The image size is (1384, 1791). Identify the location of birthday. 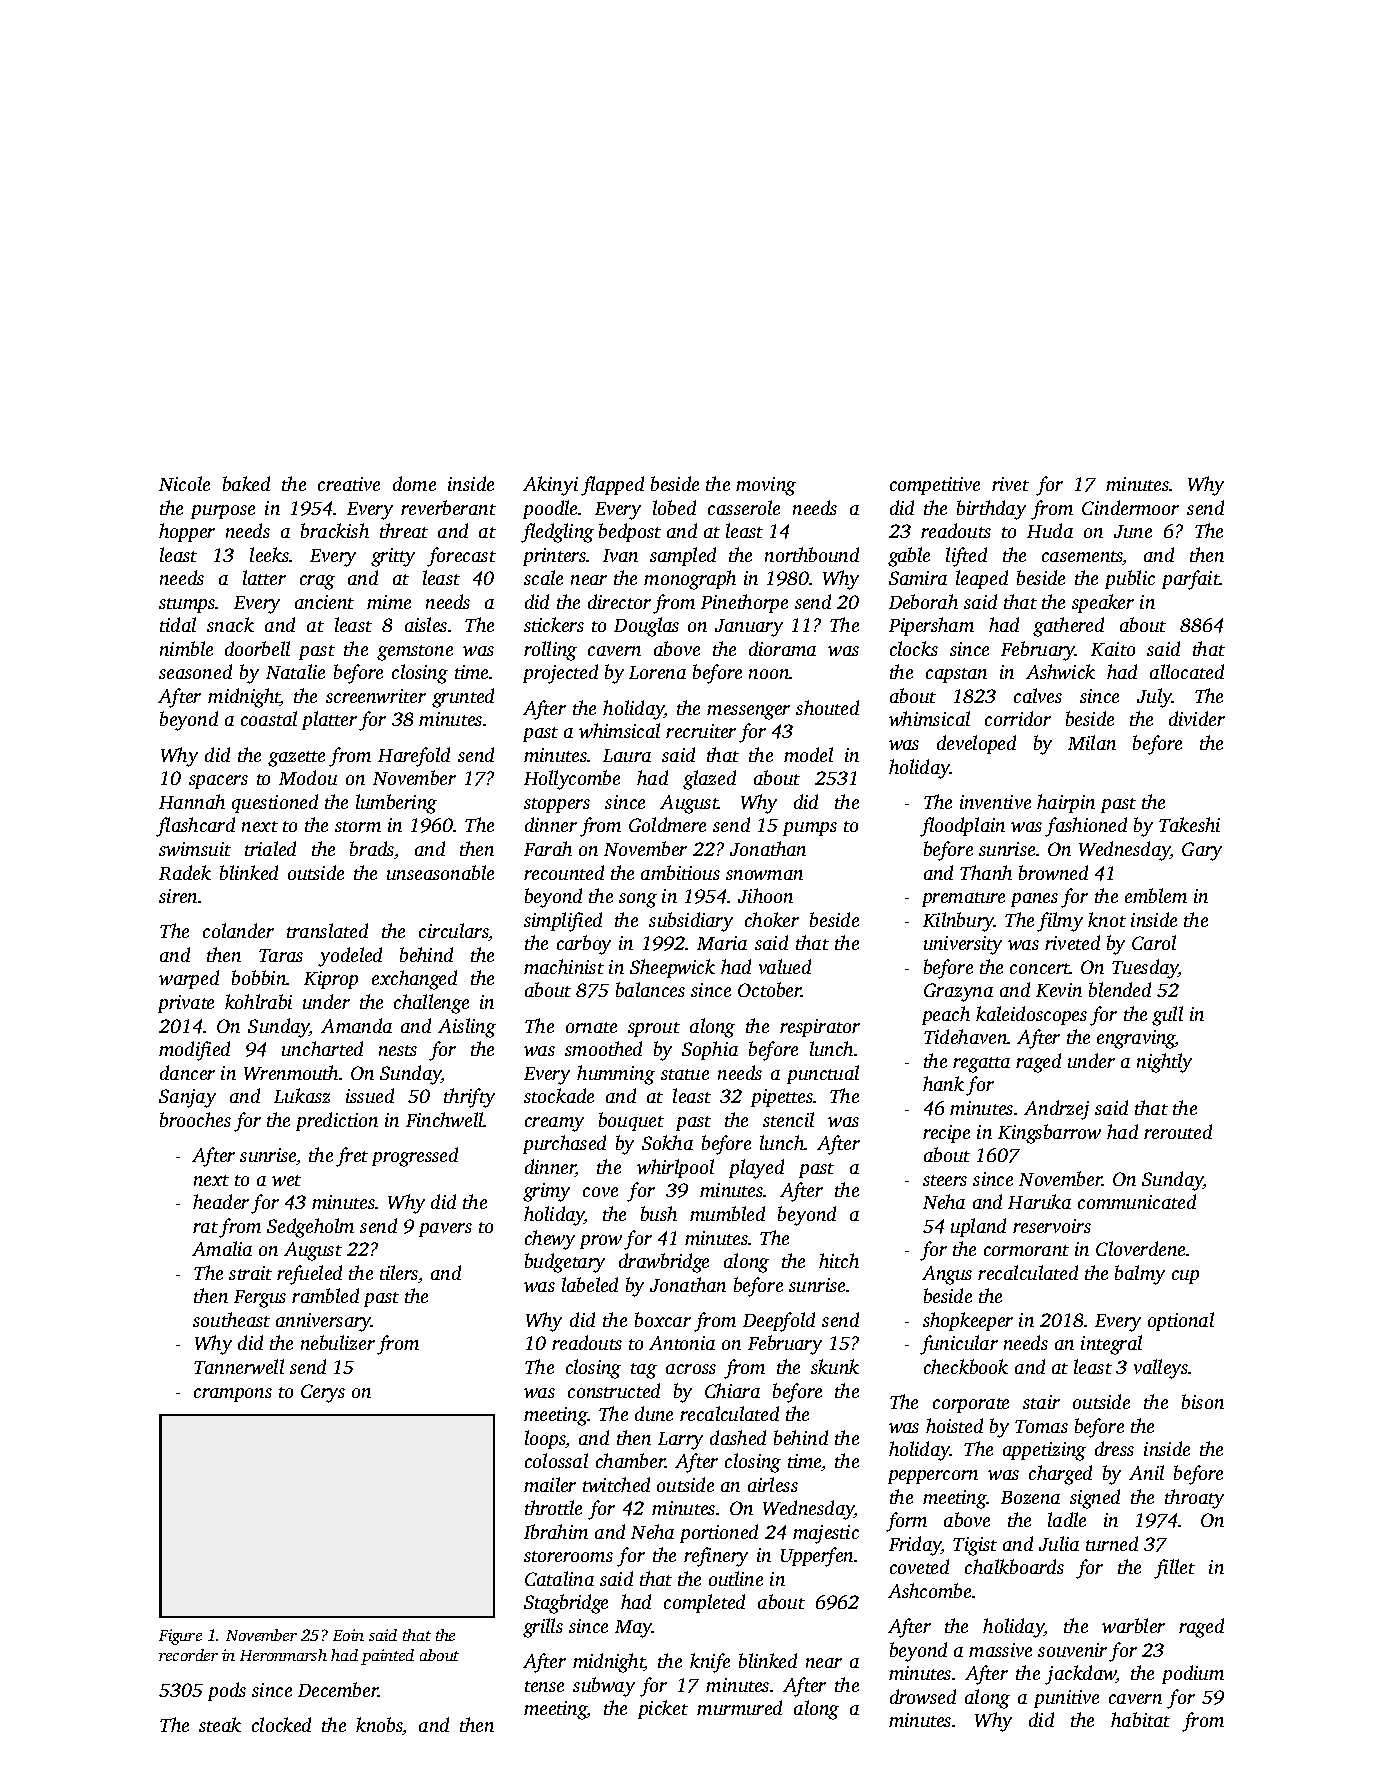
(991, 510).
